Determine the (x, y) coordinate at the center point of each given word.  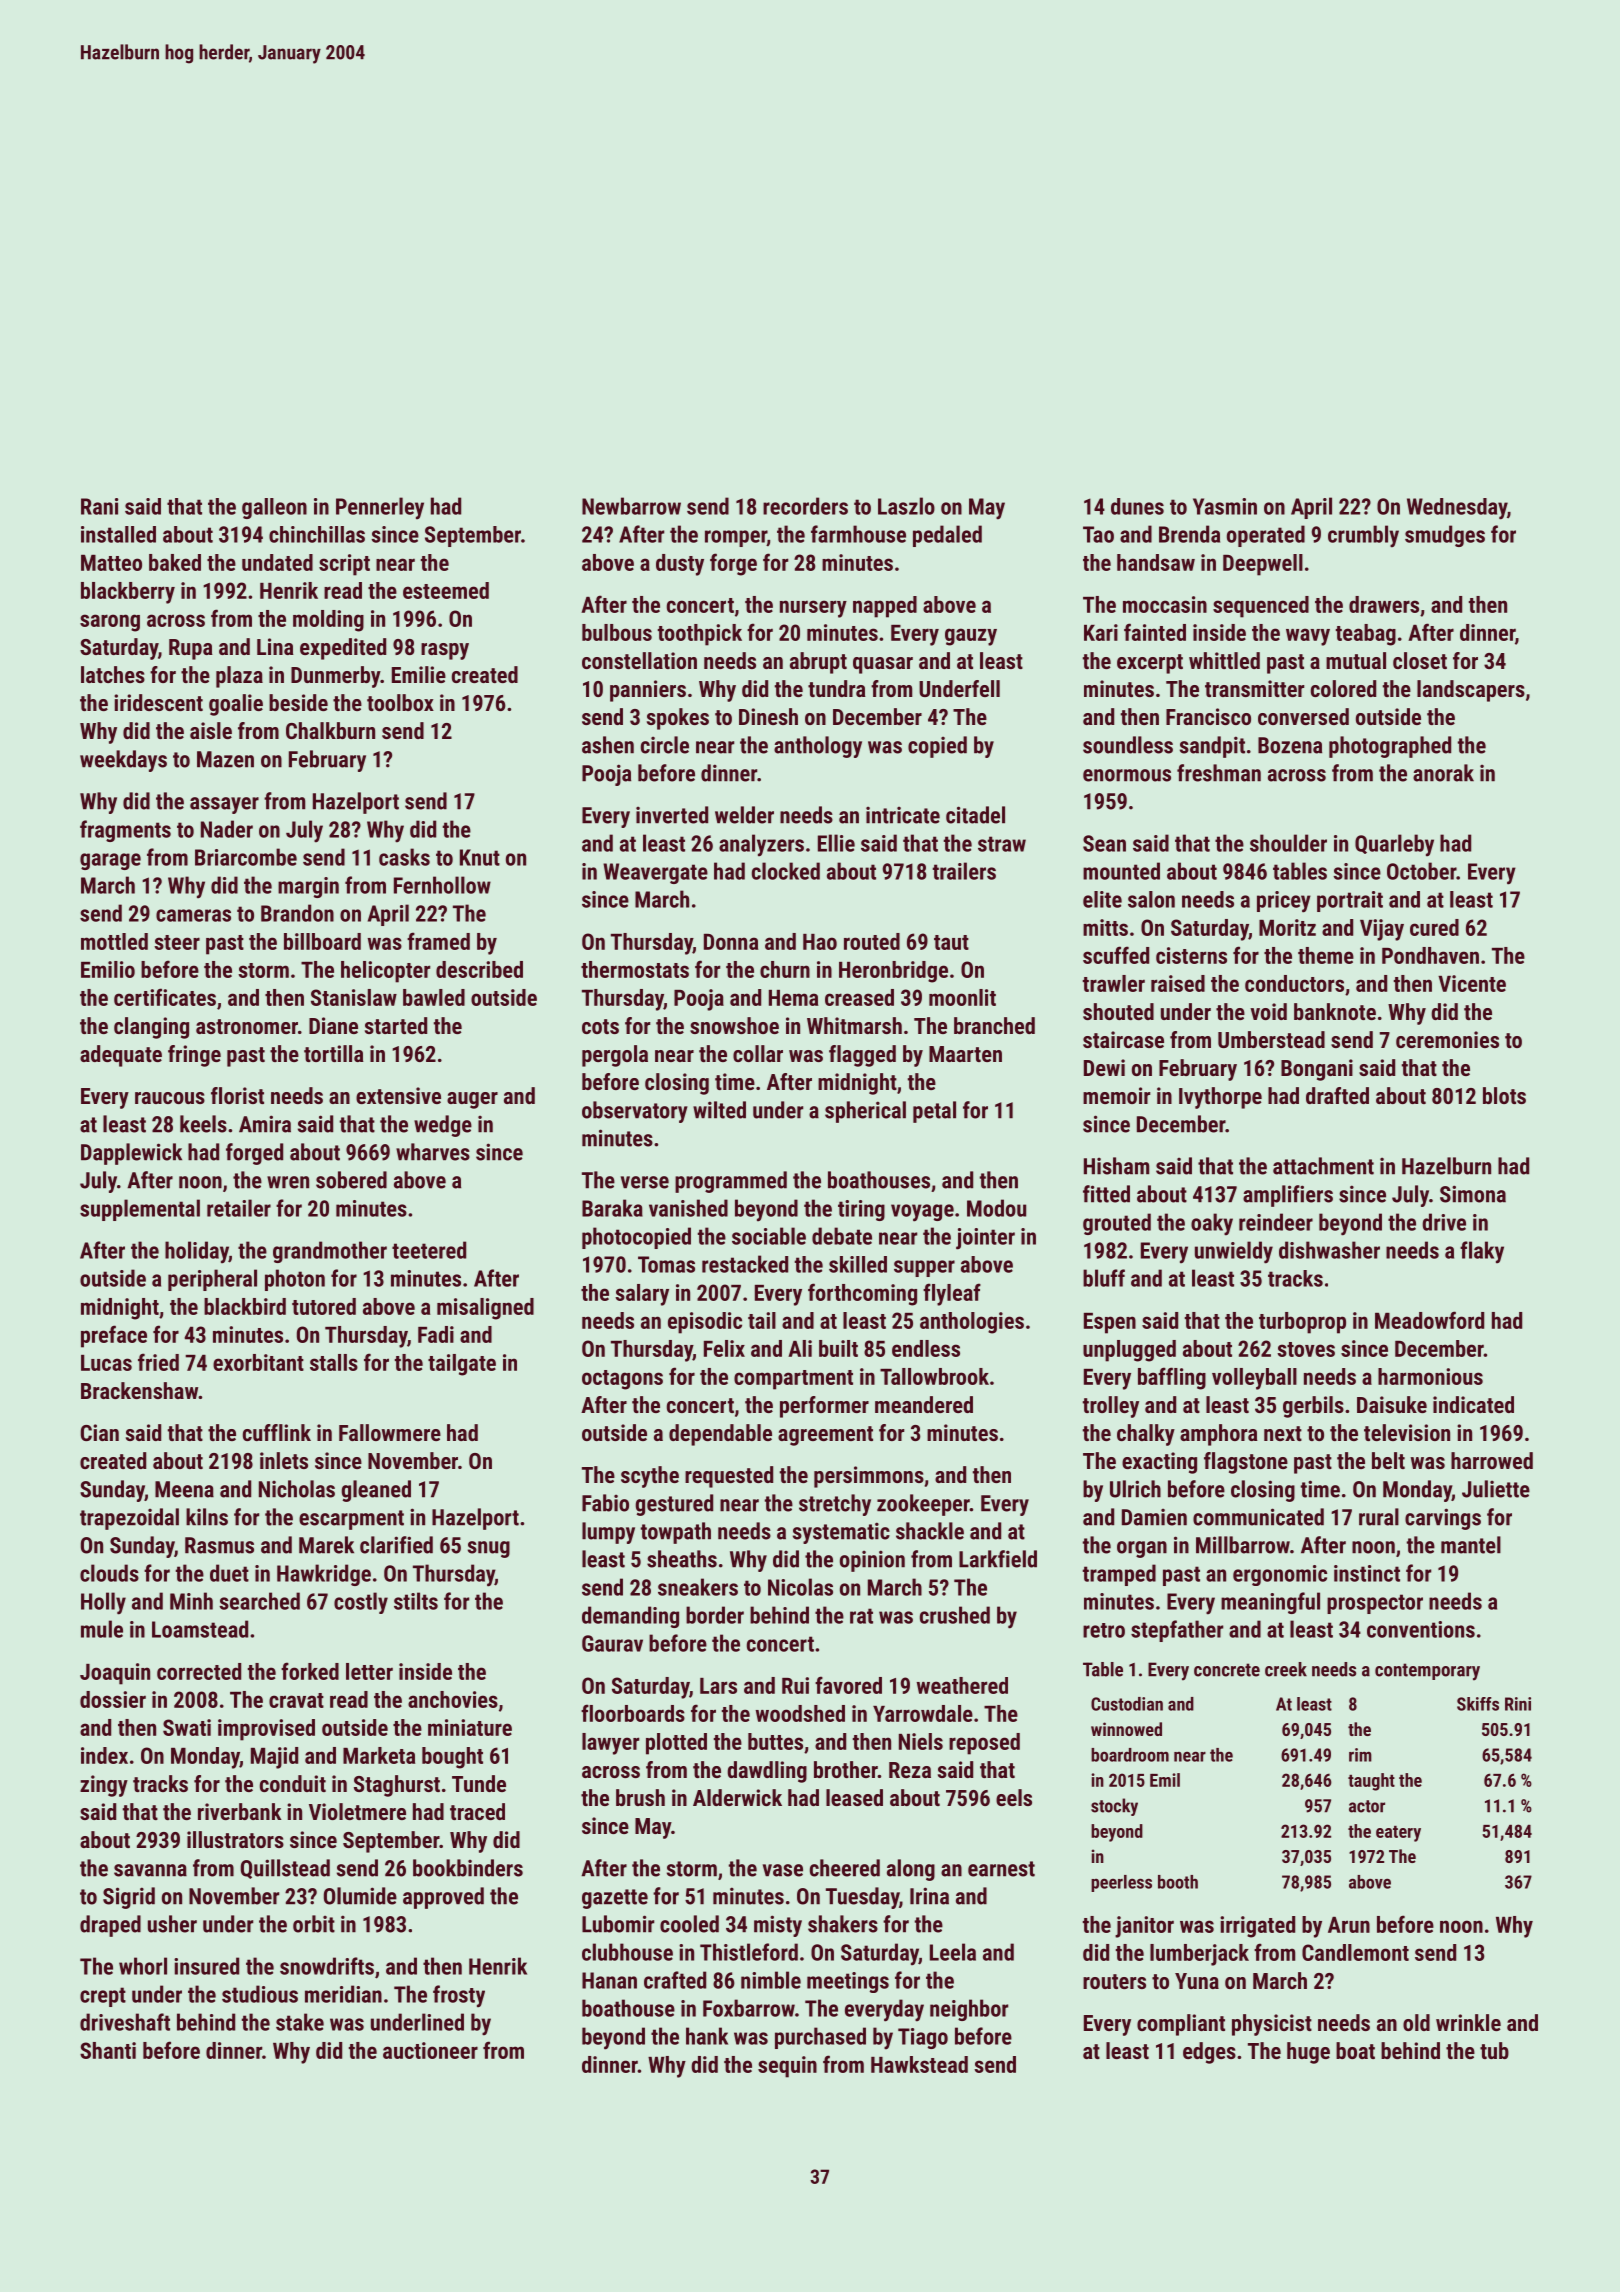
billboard (322, 941)
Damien (1154, 1517)
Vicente (1472, 983)
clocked (786, 871)
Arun (1349, 1924)
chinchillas (317, 534)
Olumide (360, 1896)
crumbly (1363, 536)
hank (707, 2036)
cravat (296, 1700)
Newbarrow (631, 506)
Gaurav (612, 1643)
